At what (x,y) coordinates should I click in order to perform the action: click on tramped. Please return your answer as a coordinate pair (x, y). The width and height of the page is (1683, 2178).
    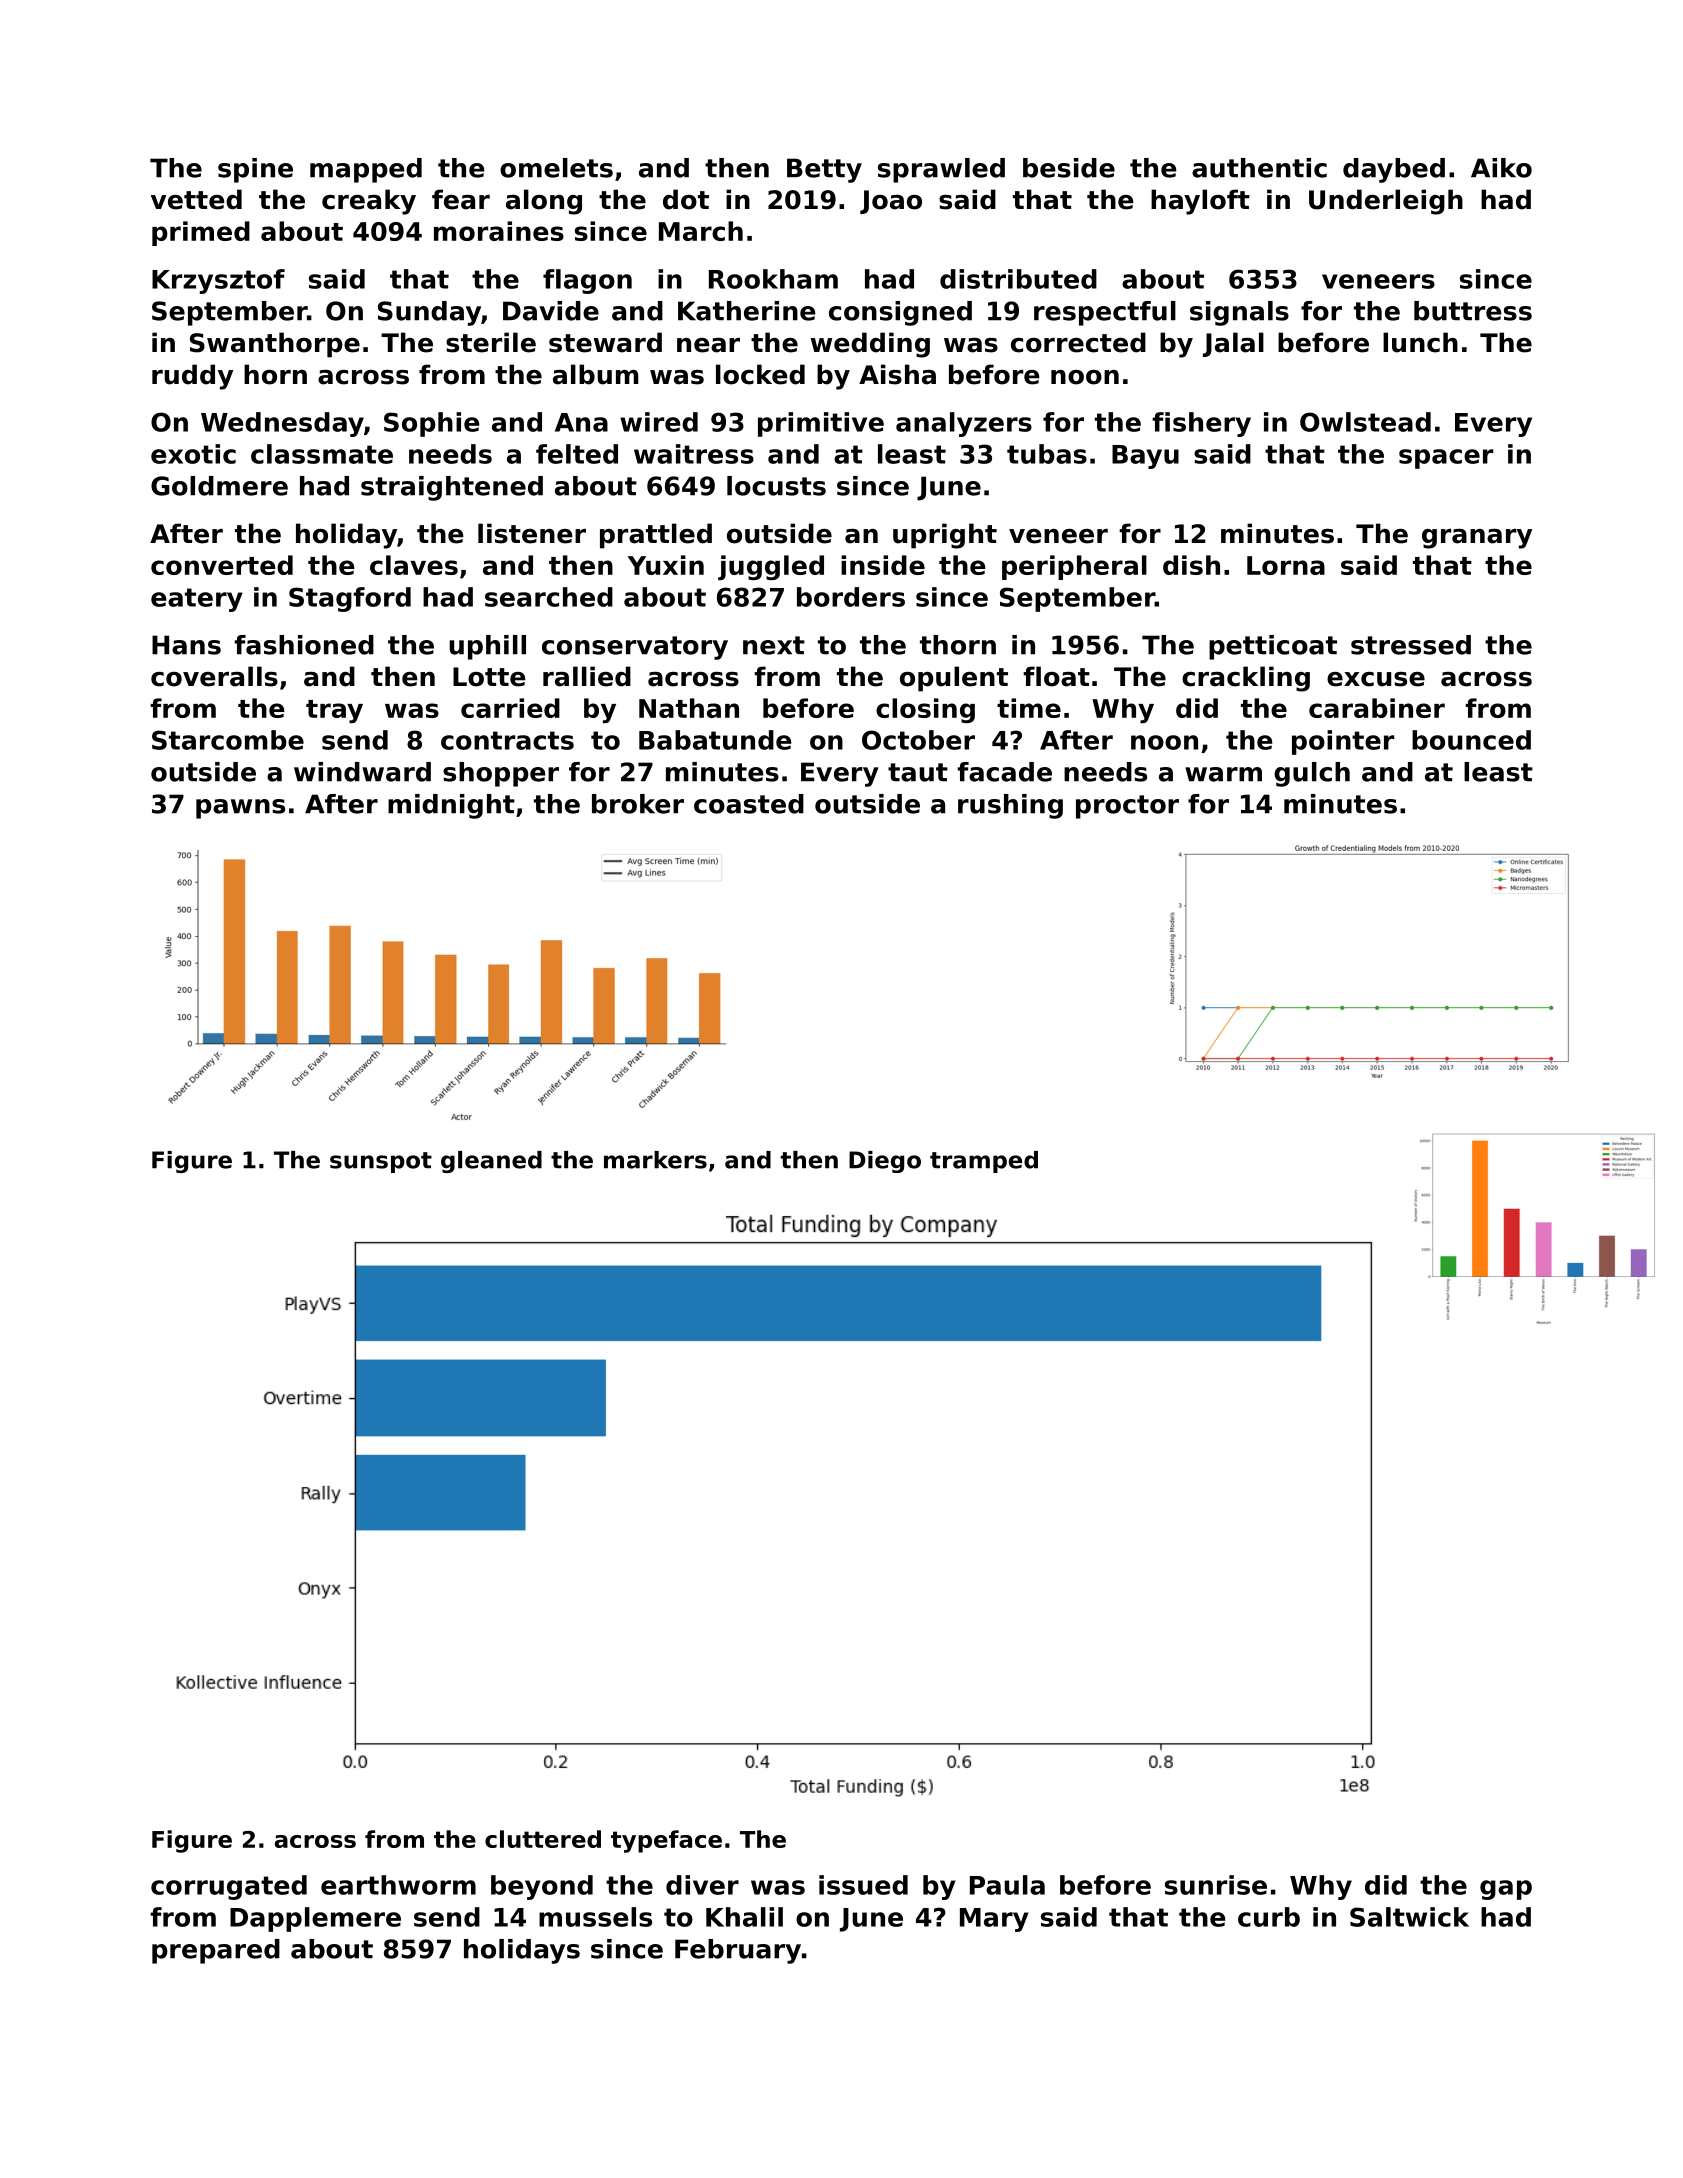
    Looking at the image, I should click on (984, 1162).
